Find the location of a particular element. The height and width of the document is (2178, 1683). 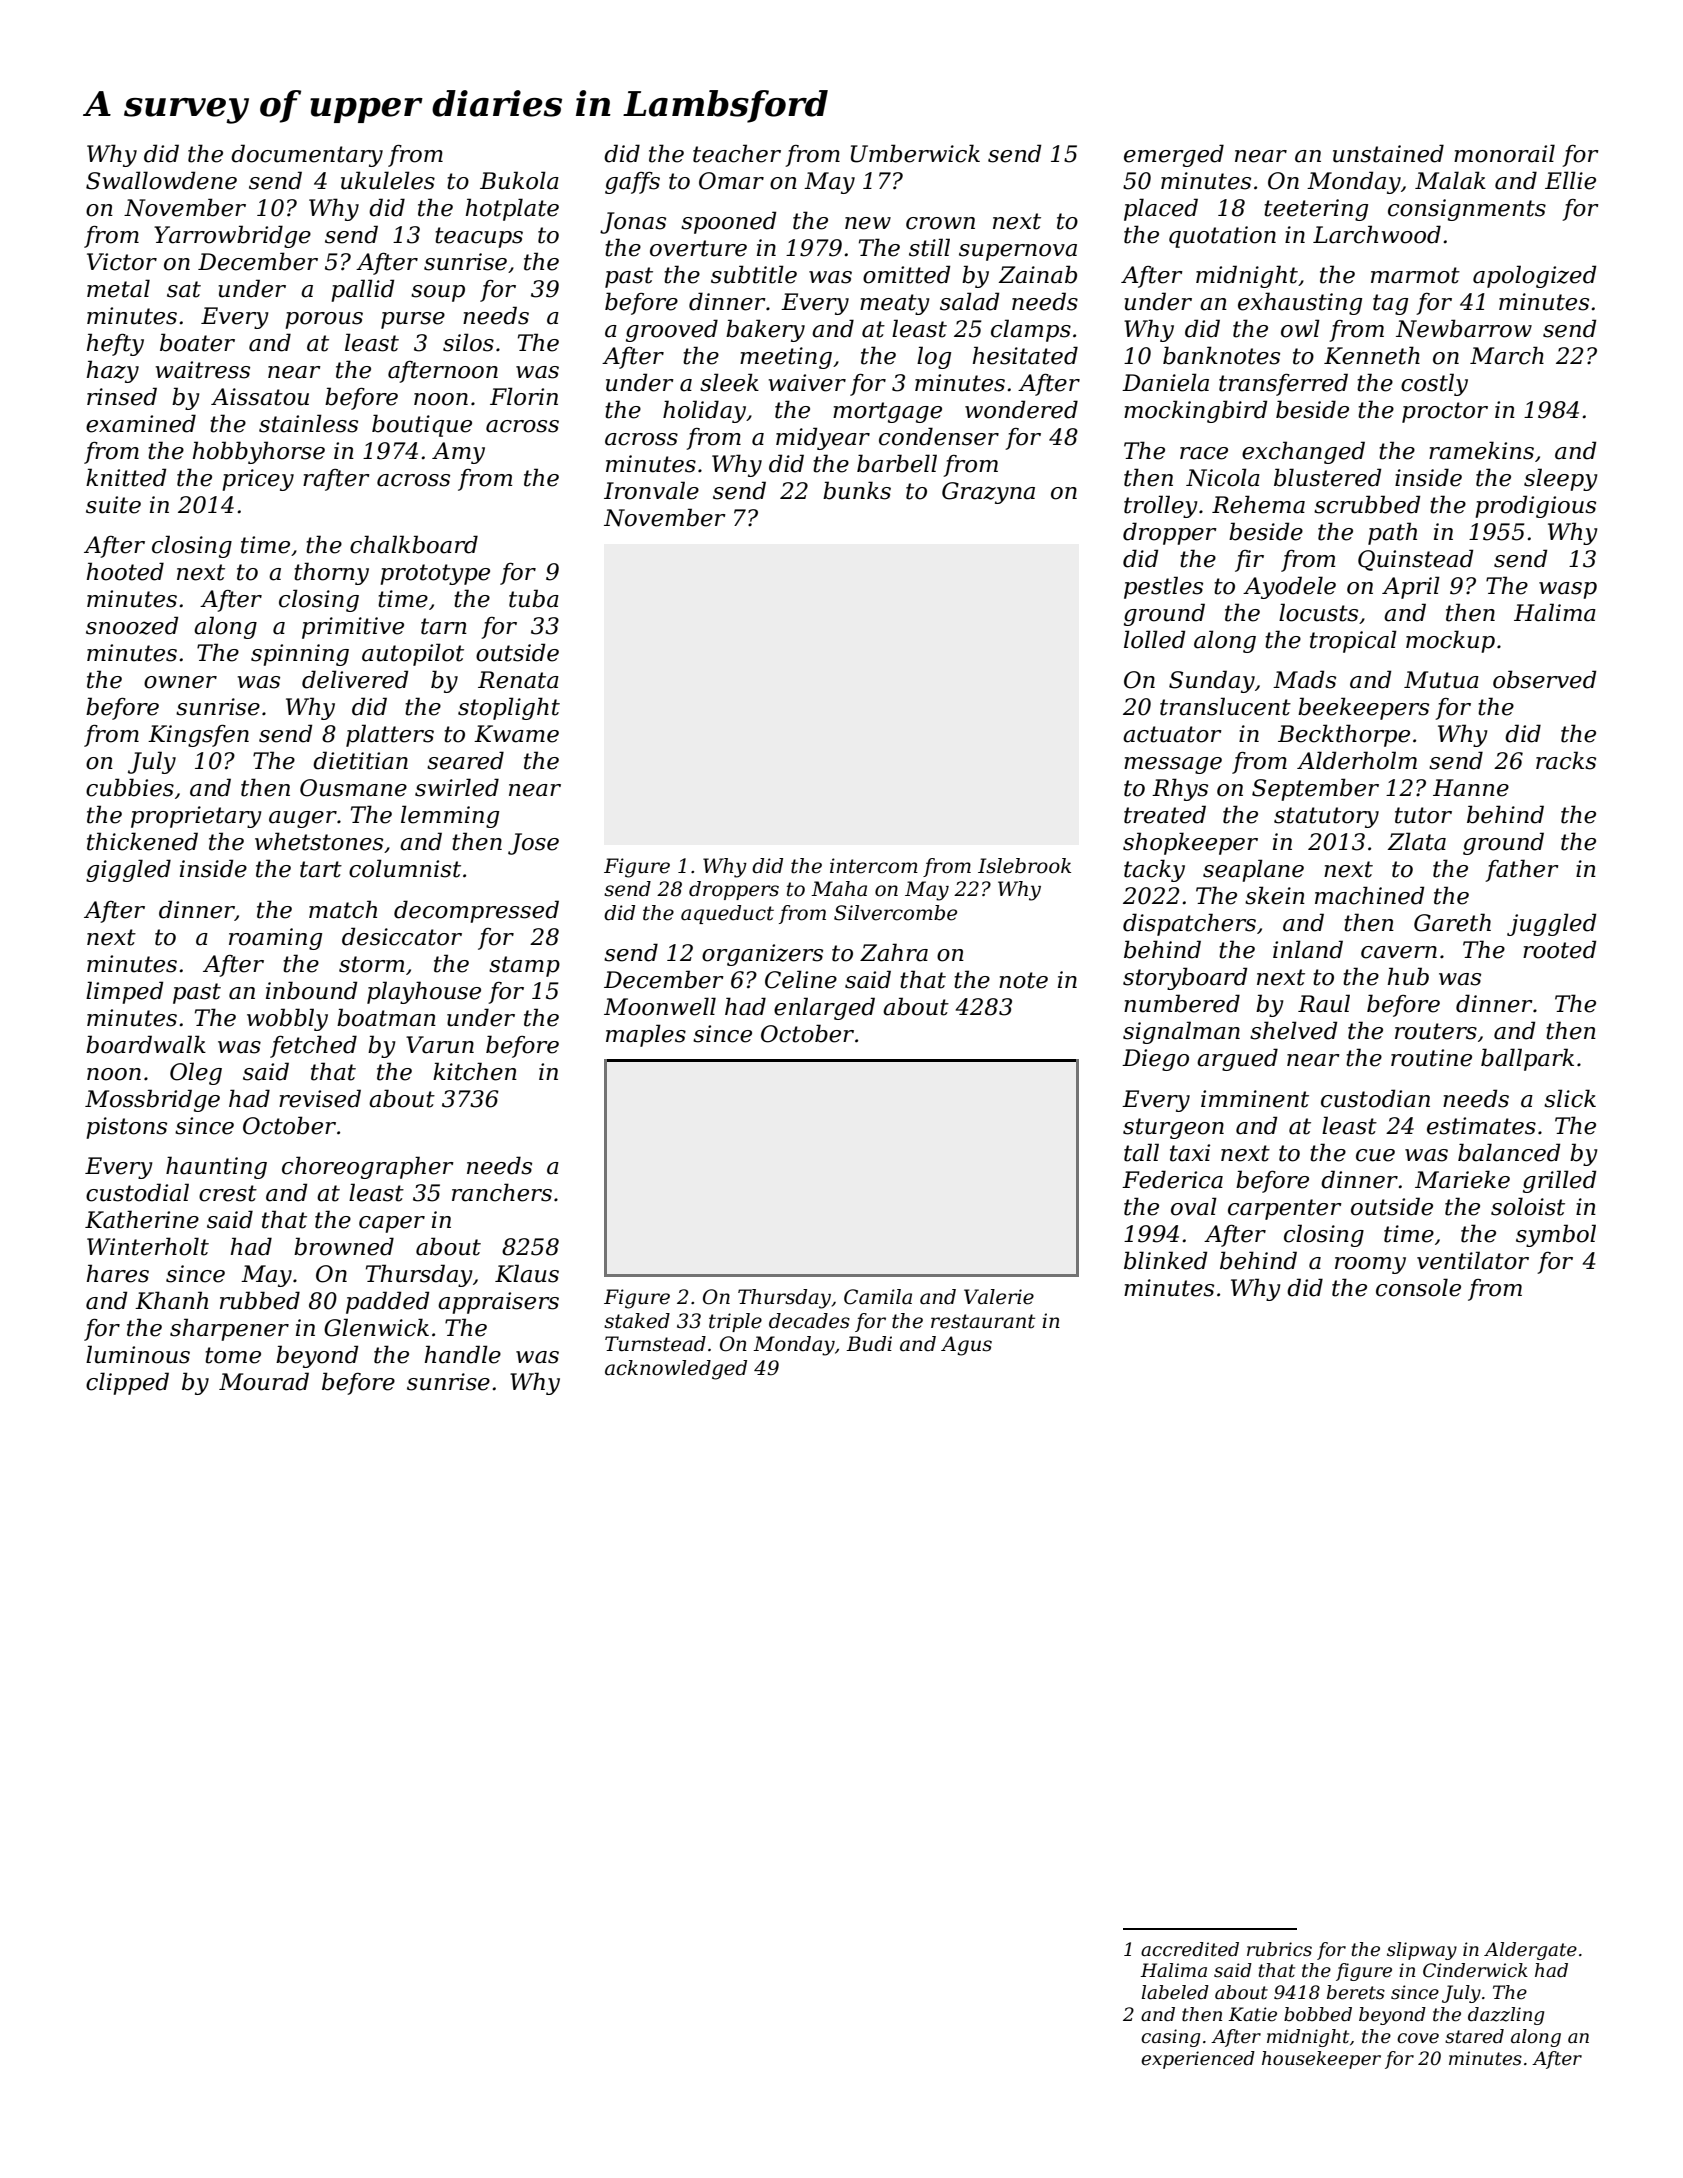

Agus is located at coordinates (966, 1346).
